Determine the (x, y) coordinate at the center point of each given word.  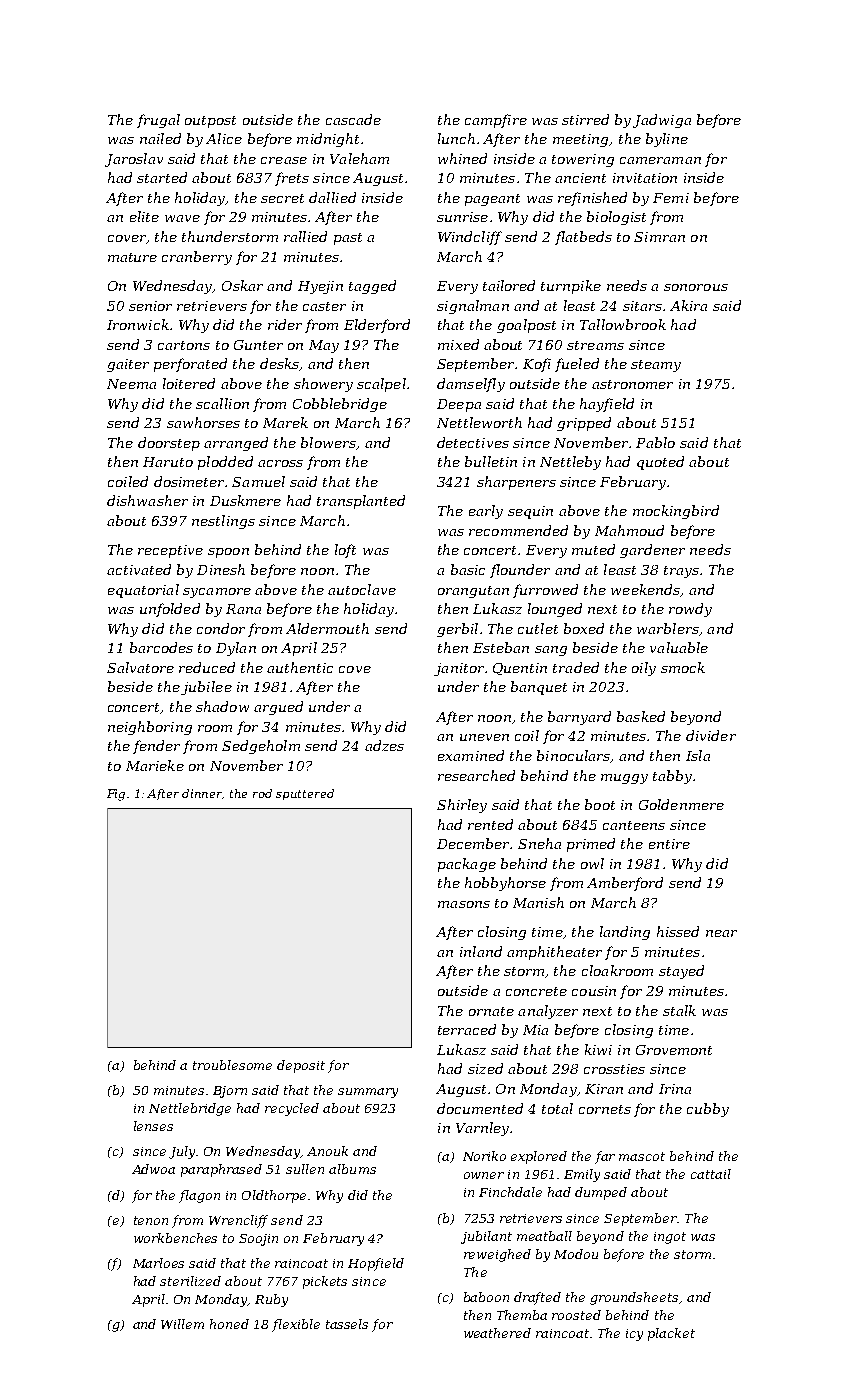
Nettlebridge (190, 1109)
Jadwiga (662, 121)
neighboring (150, 728)
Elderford (377, 326)
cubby (708, 1110)
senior (150, 306)
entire (669, 844)
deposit (301, 1066)
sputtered (305, 794)
